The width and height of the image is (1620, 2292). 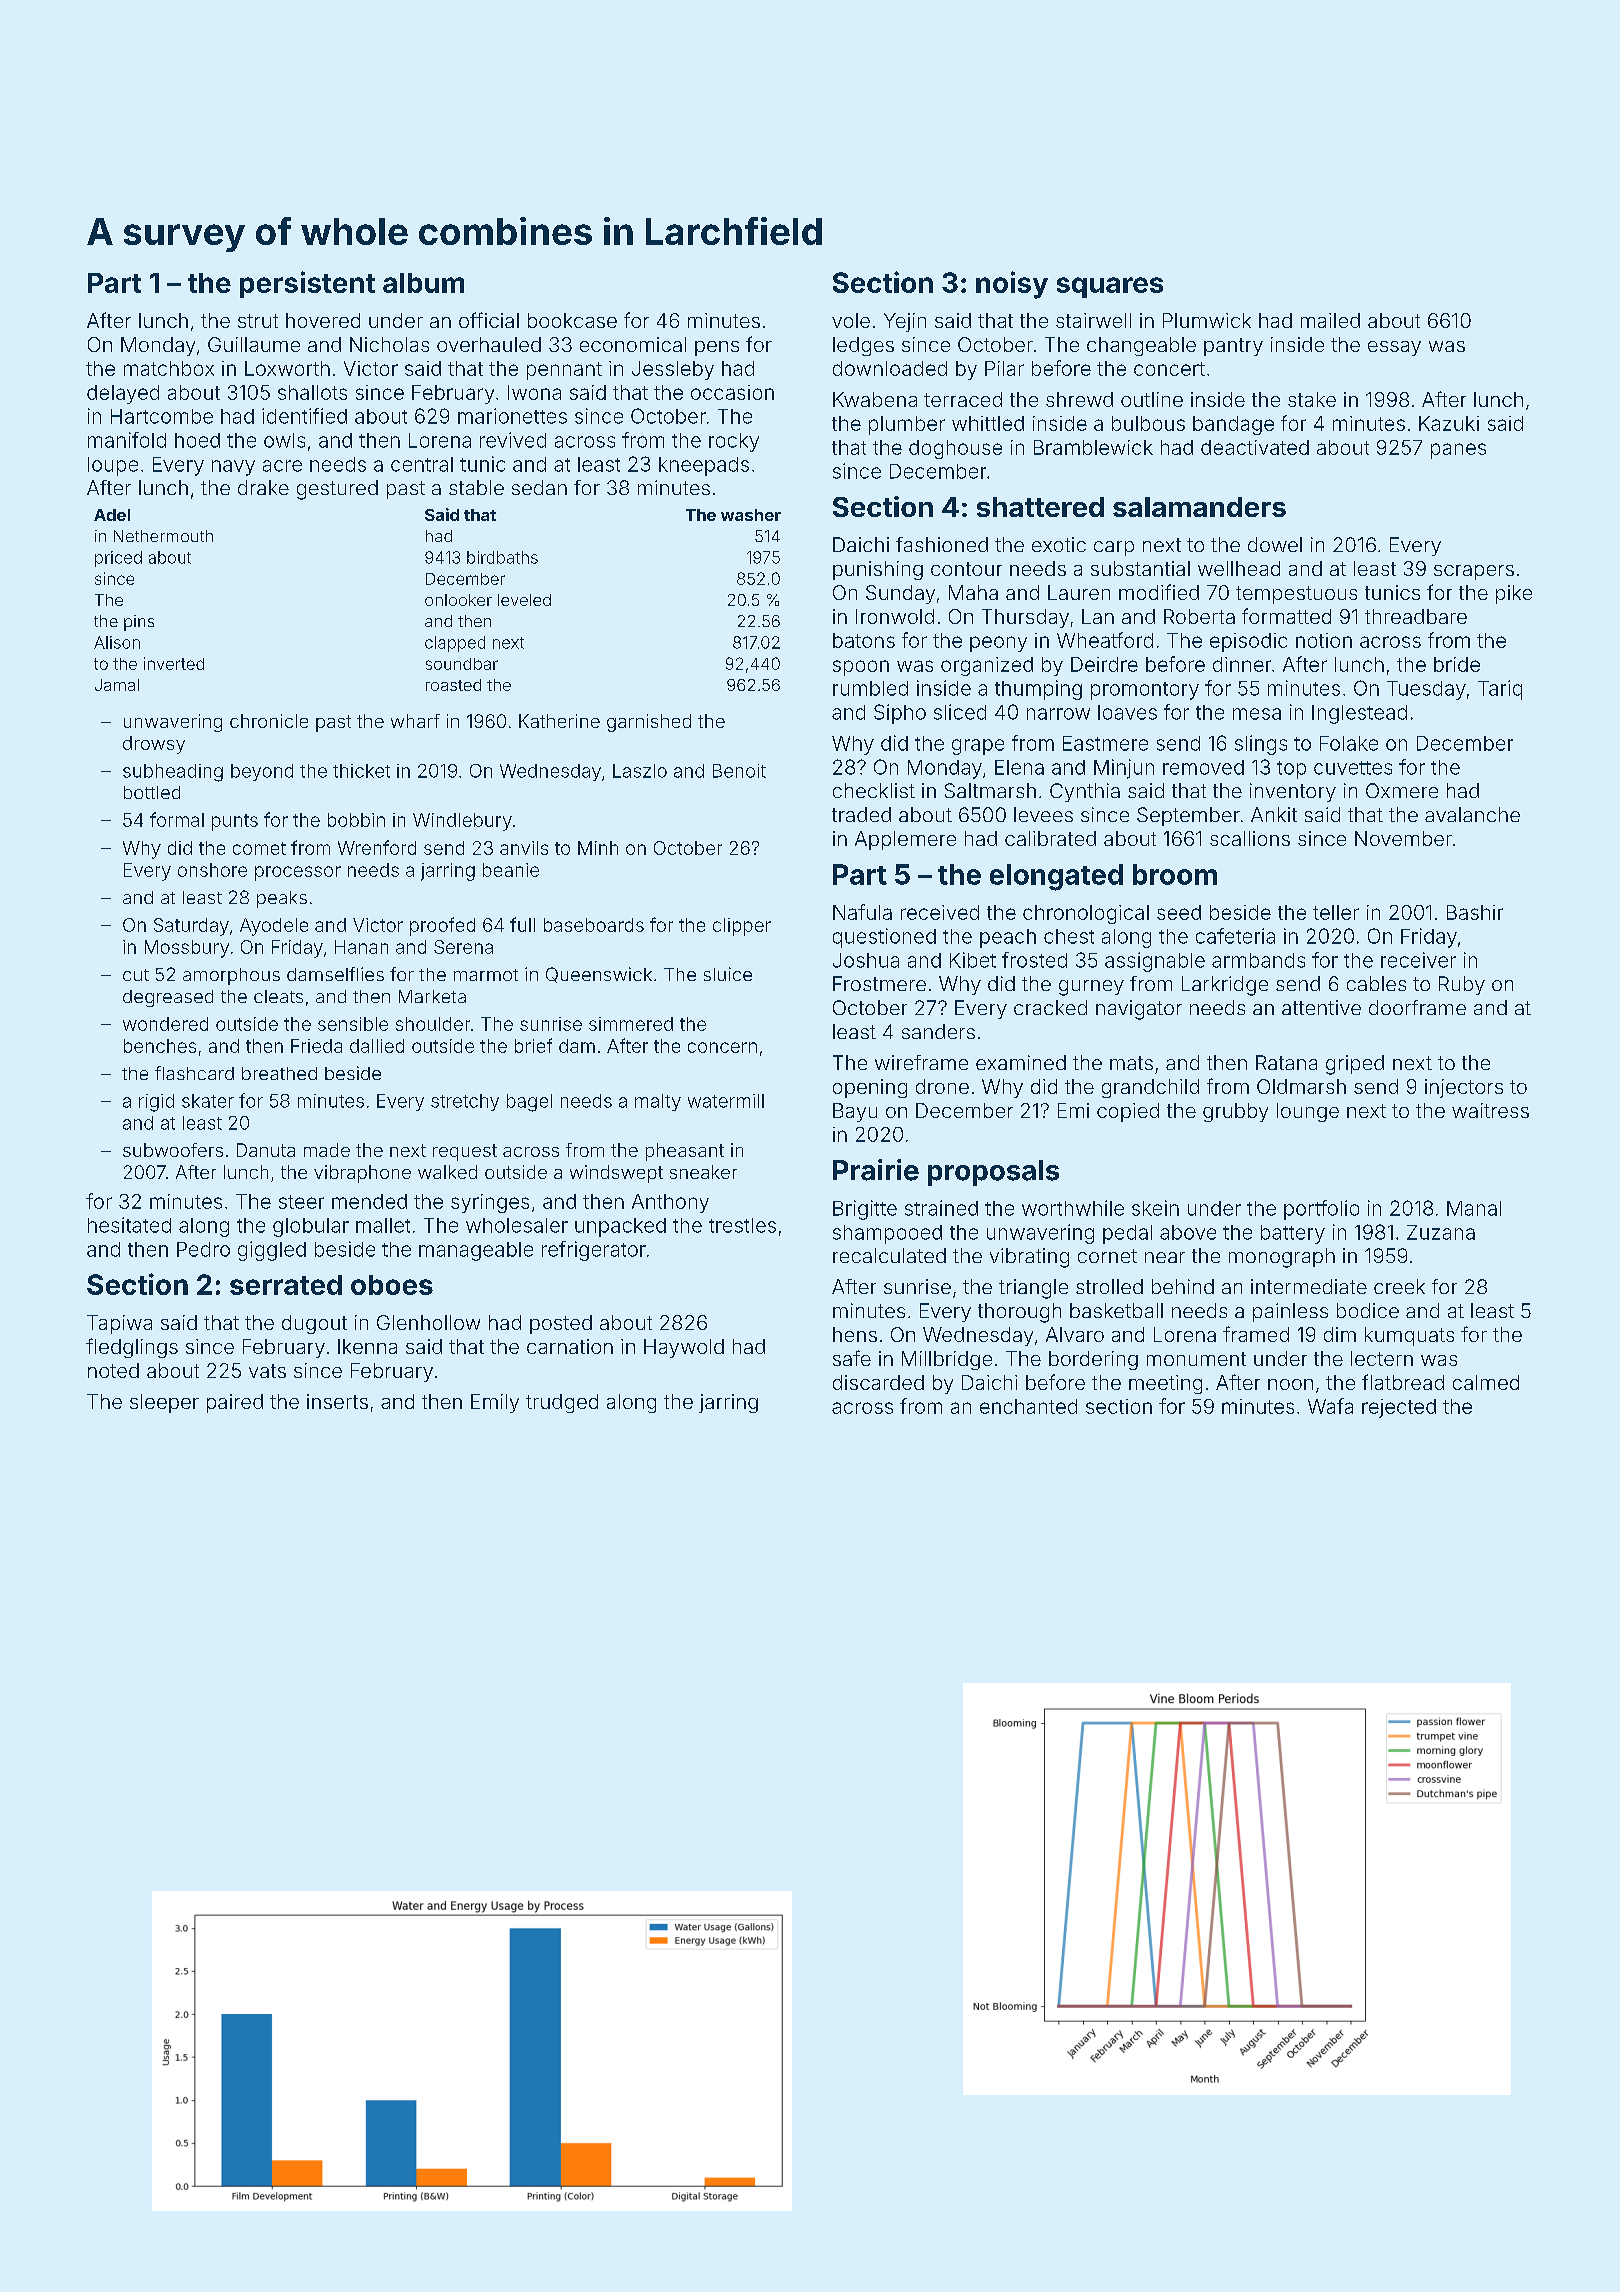 I want to click on Alison, so click(x=117, y=642).
